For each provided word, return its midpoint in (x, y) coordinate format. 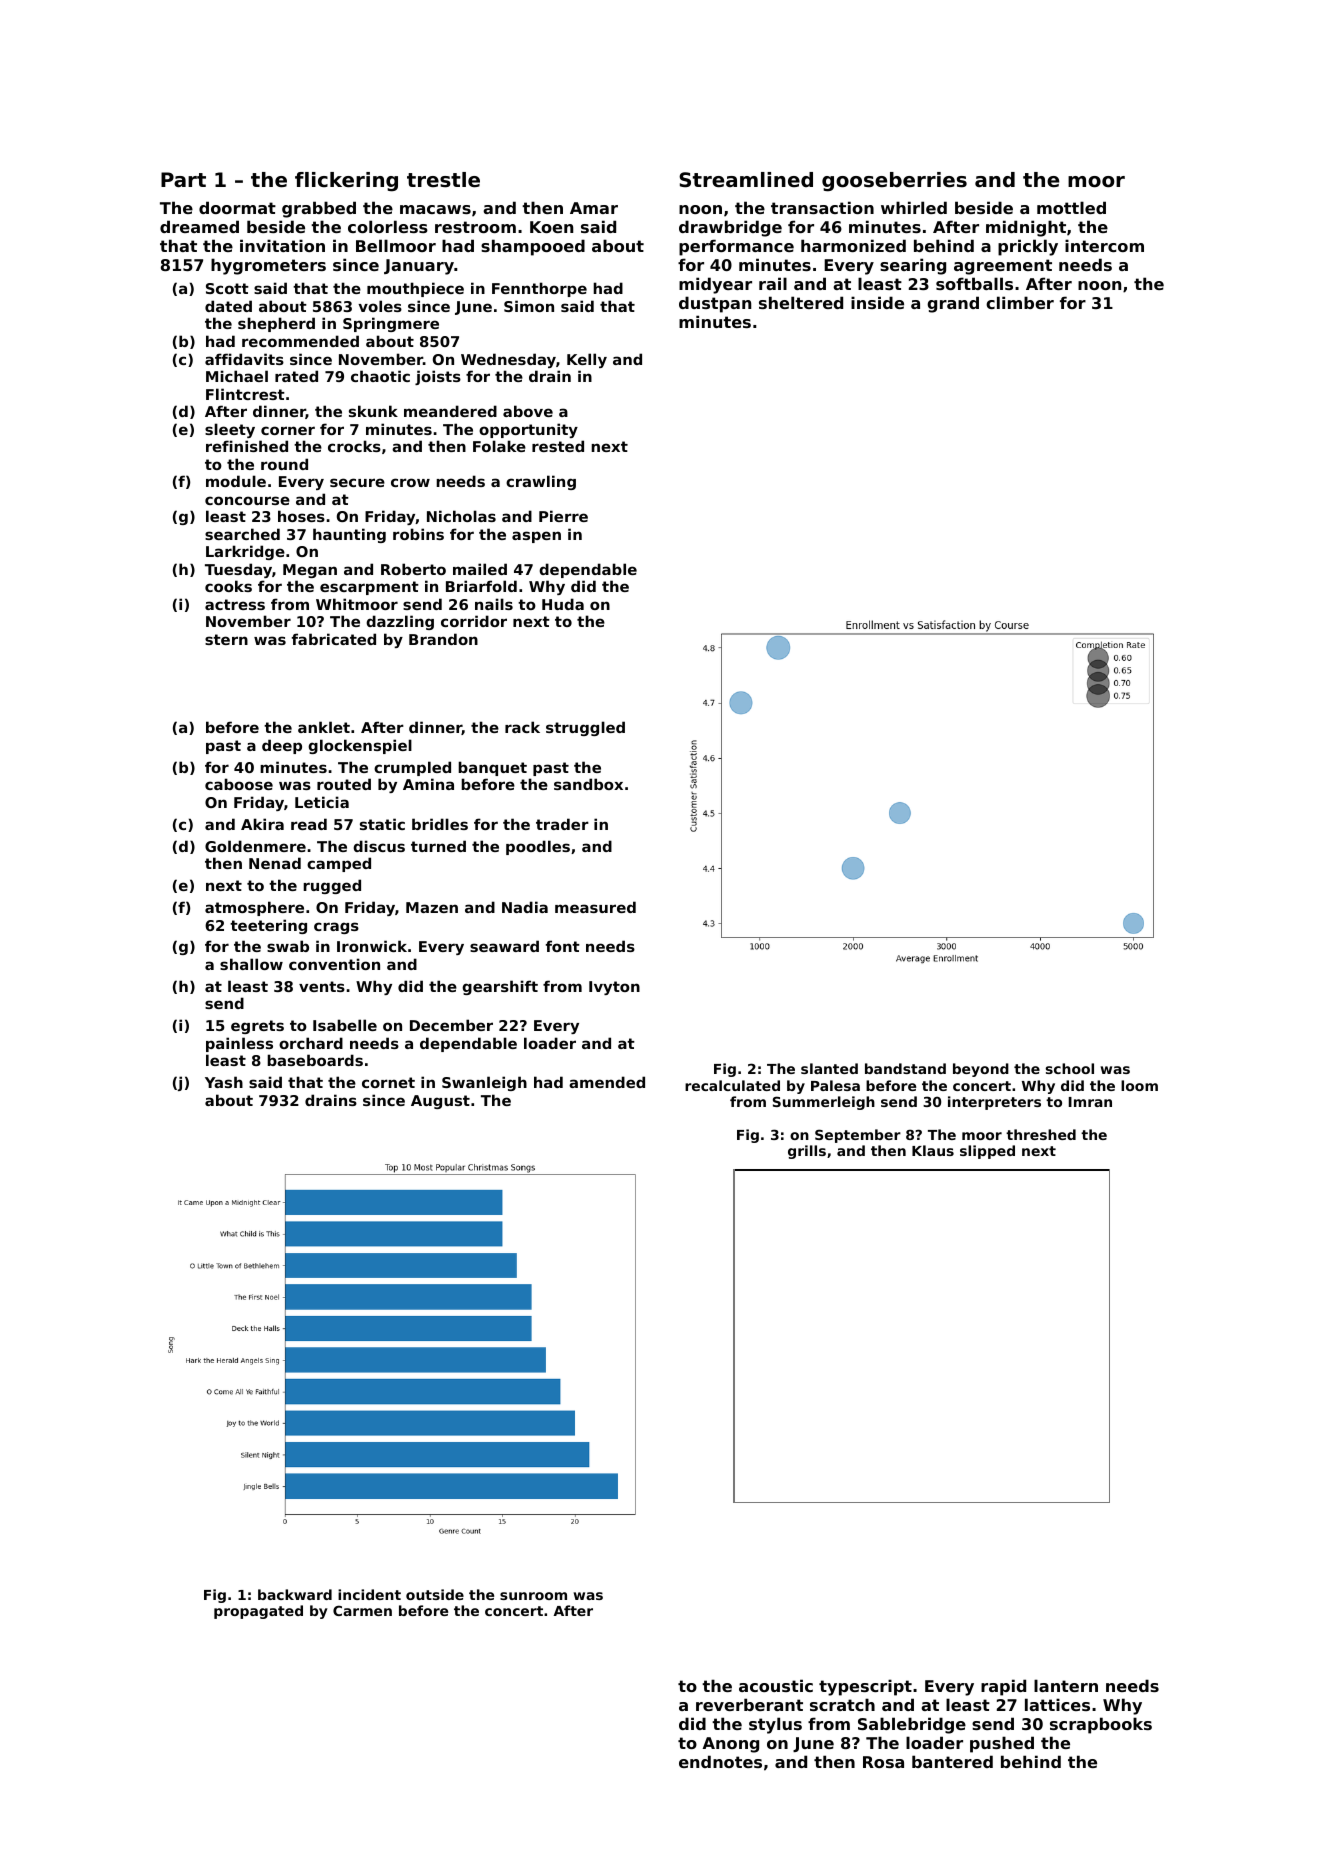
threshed (1041, 1134)
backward (295, 1594)
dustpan (715, 304)
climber (1020, 302)
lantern (1066, 1685)
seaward (504, 946)
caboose (239, 784)
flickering (346, 182)
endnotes (720, 1761)
